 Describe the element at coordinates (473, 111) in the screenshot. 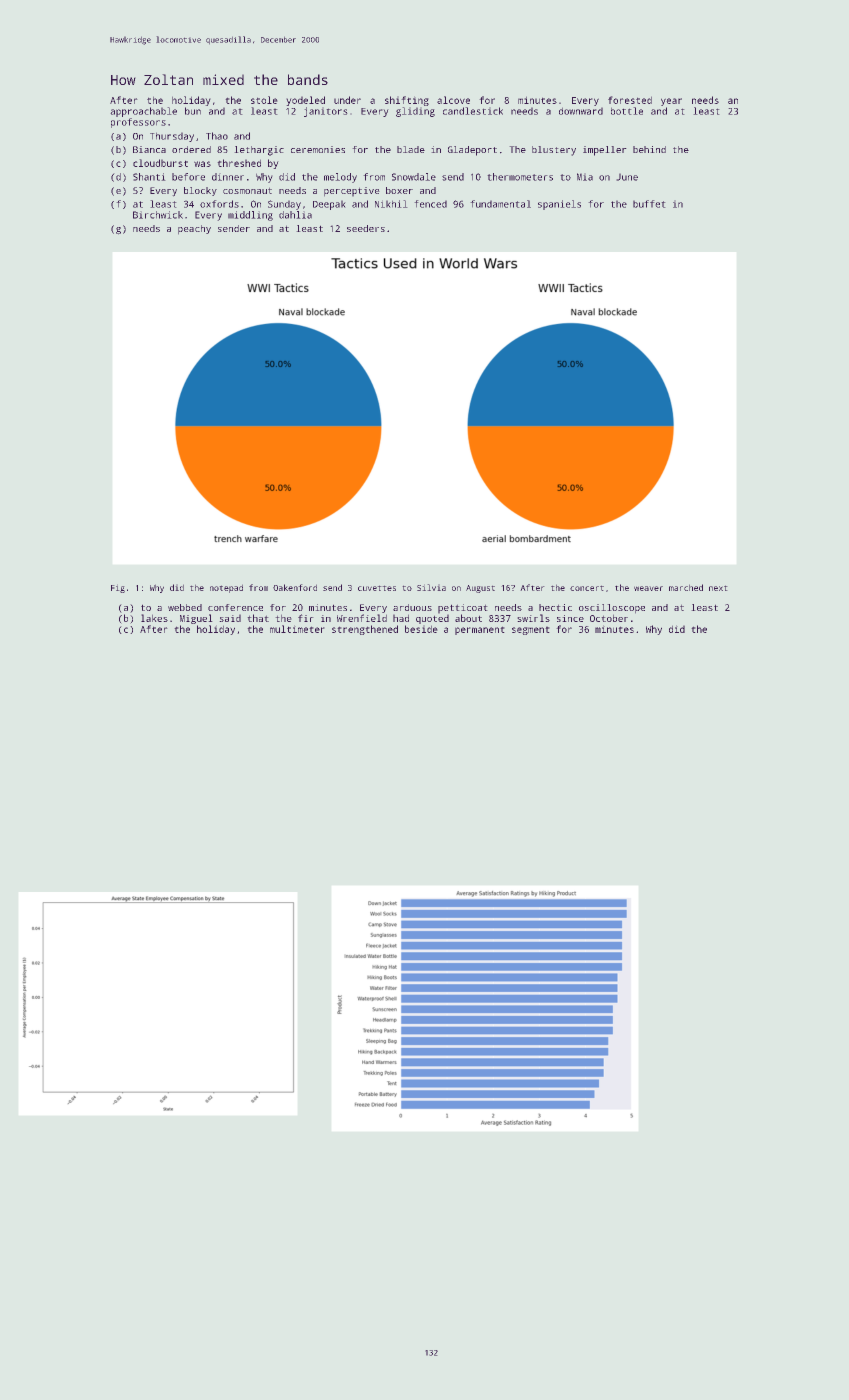

I see `candlestick` at that location.
